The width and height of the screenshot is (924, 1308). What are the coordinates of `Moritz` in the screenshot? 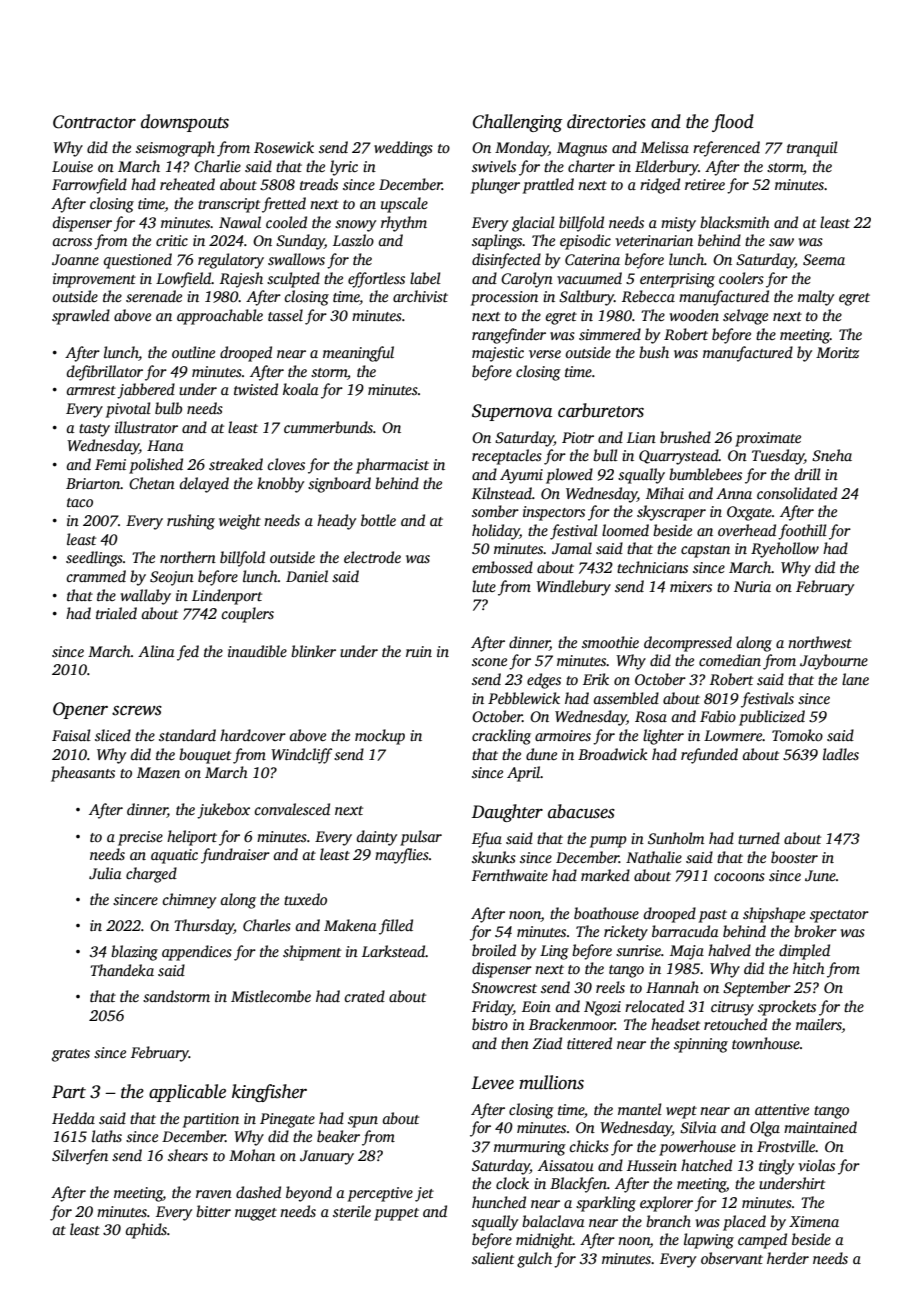 It's located at (837, 352).
